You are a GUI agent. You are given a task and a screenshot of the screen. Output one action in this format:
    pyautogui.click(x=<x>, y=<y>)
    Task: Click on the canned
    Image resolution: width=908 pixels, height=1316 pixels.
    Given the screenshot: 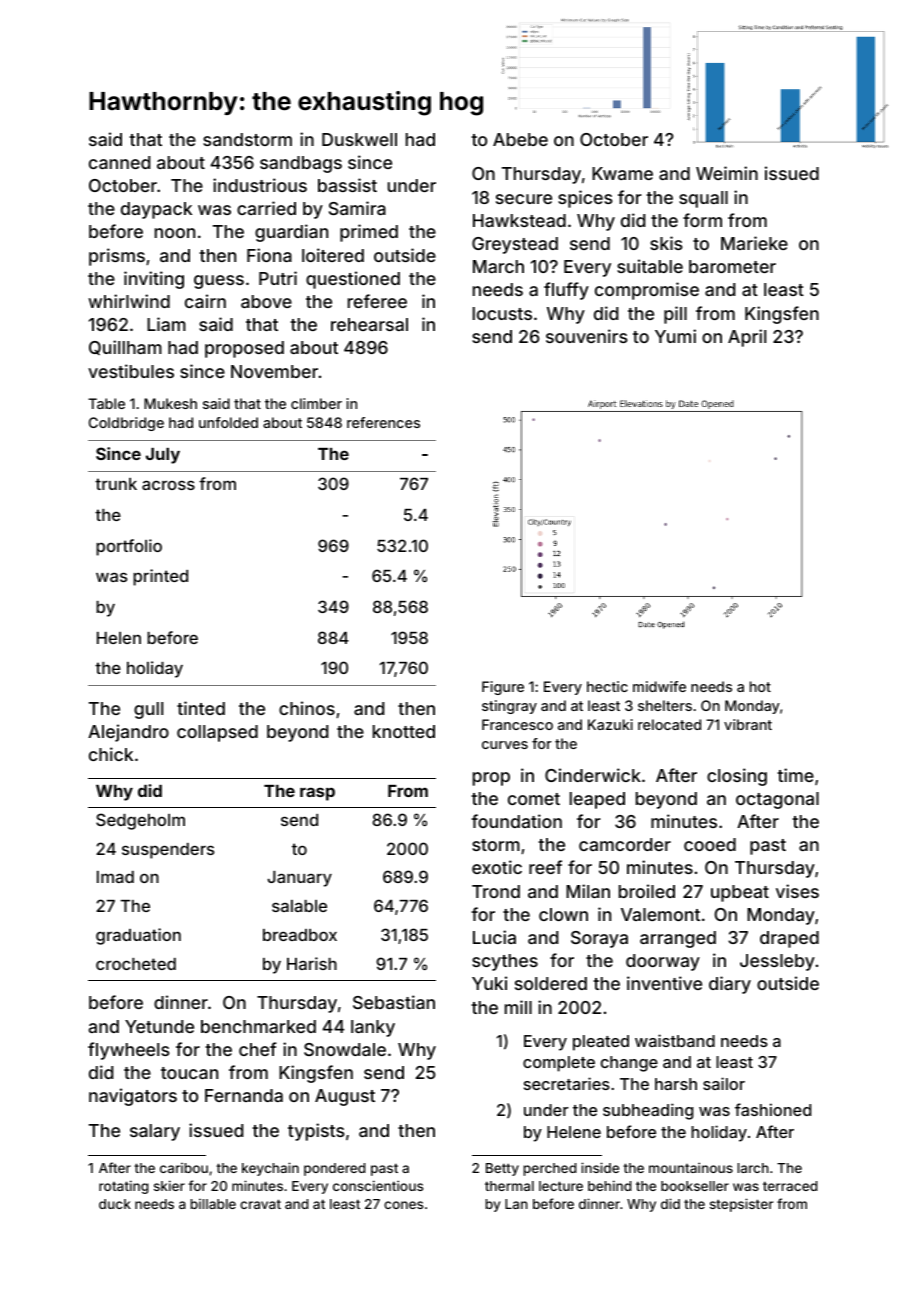 What is the action you would take?
    pyautogui.click(x=119, y=162)
